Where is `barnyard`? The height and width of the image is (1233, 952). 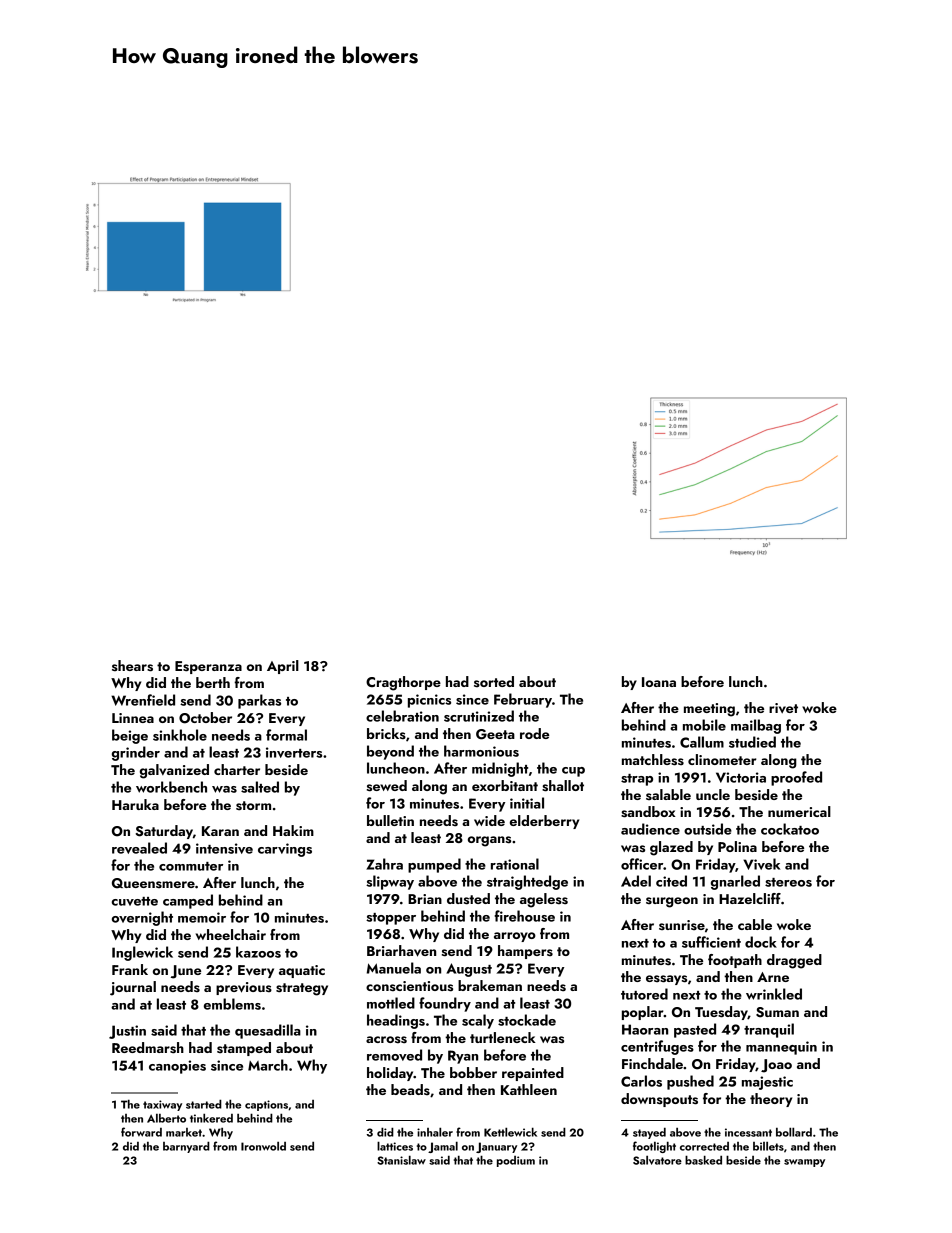 barnyard is located at coordinates (186, 1147).
